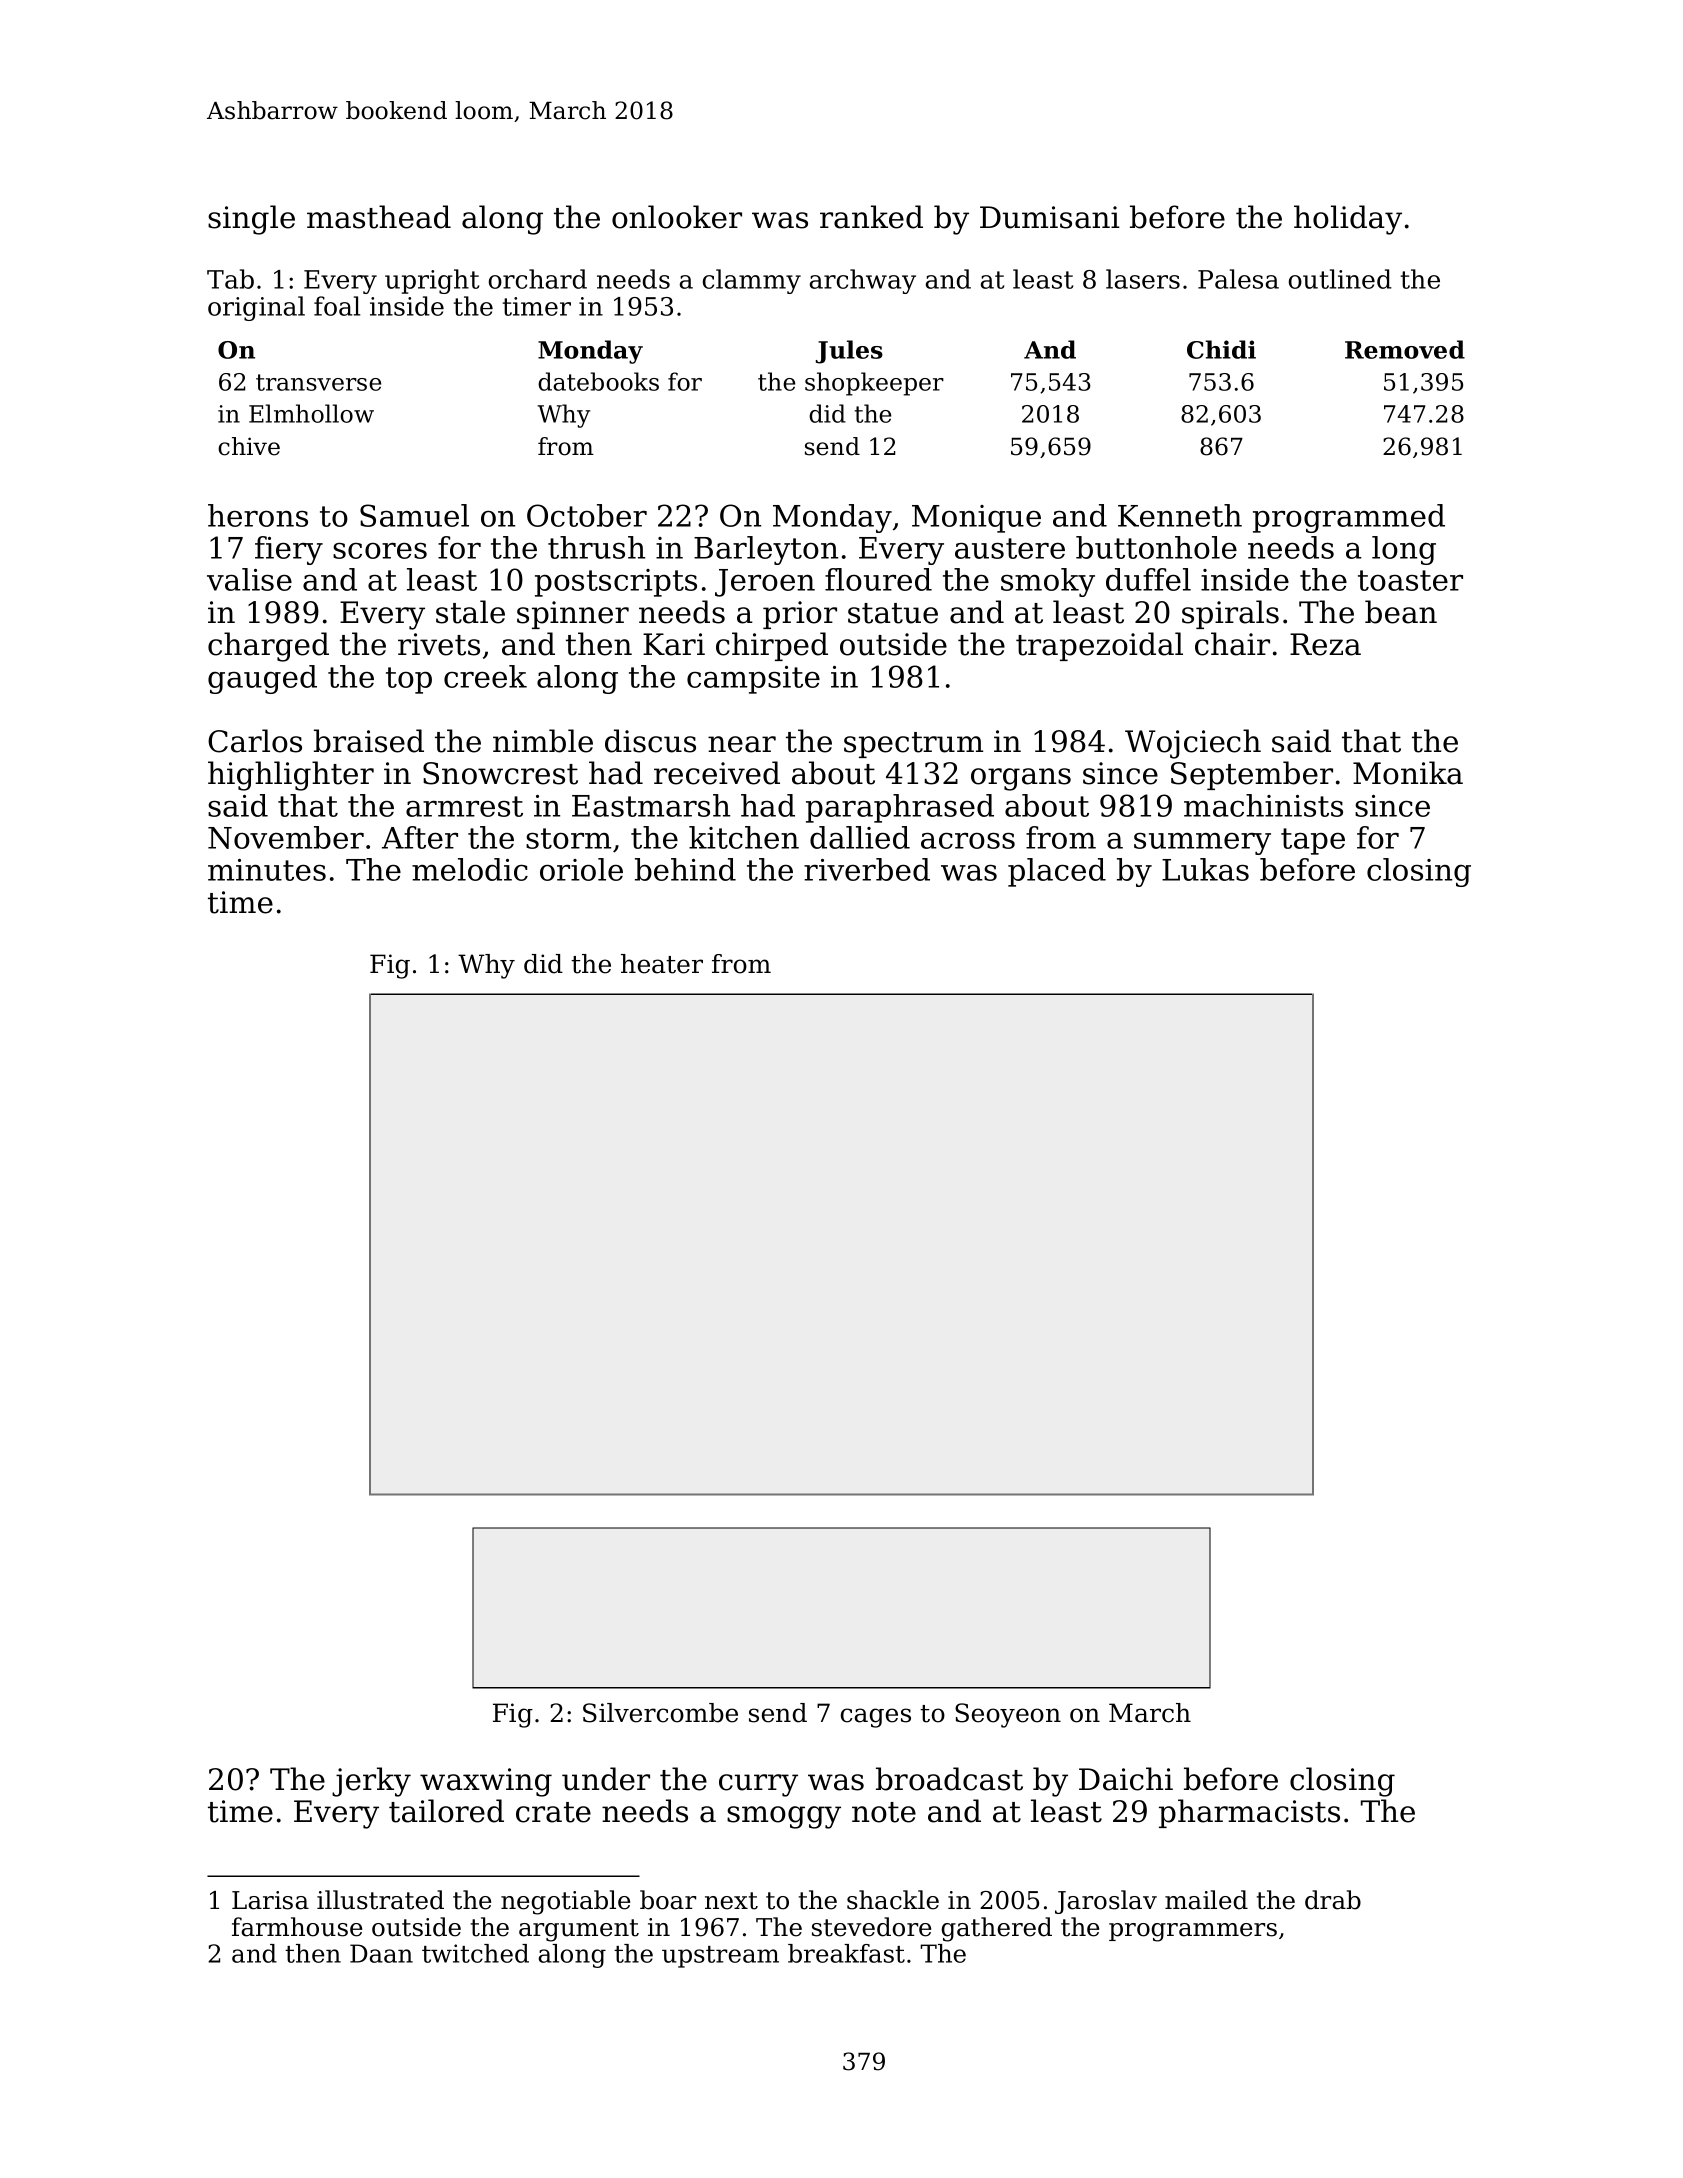 This screenshot has height=2178, width=1683. What do you see at coordinates (475, 1953) in the screenshot?
I see `twitched` at bounding box center [475, 1953].
